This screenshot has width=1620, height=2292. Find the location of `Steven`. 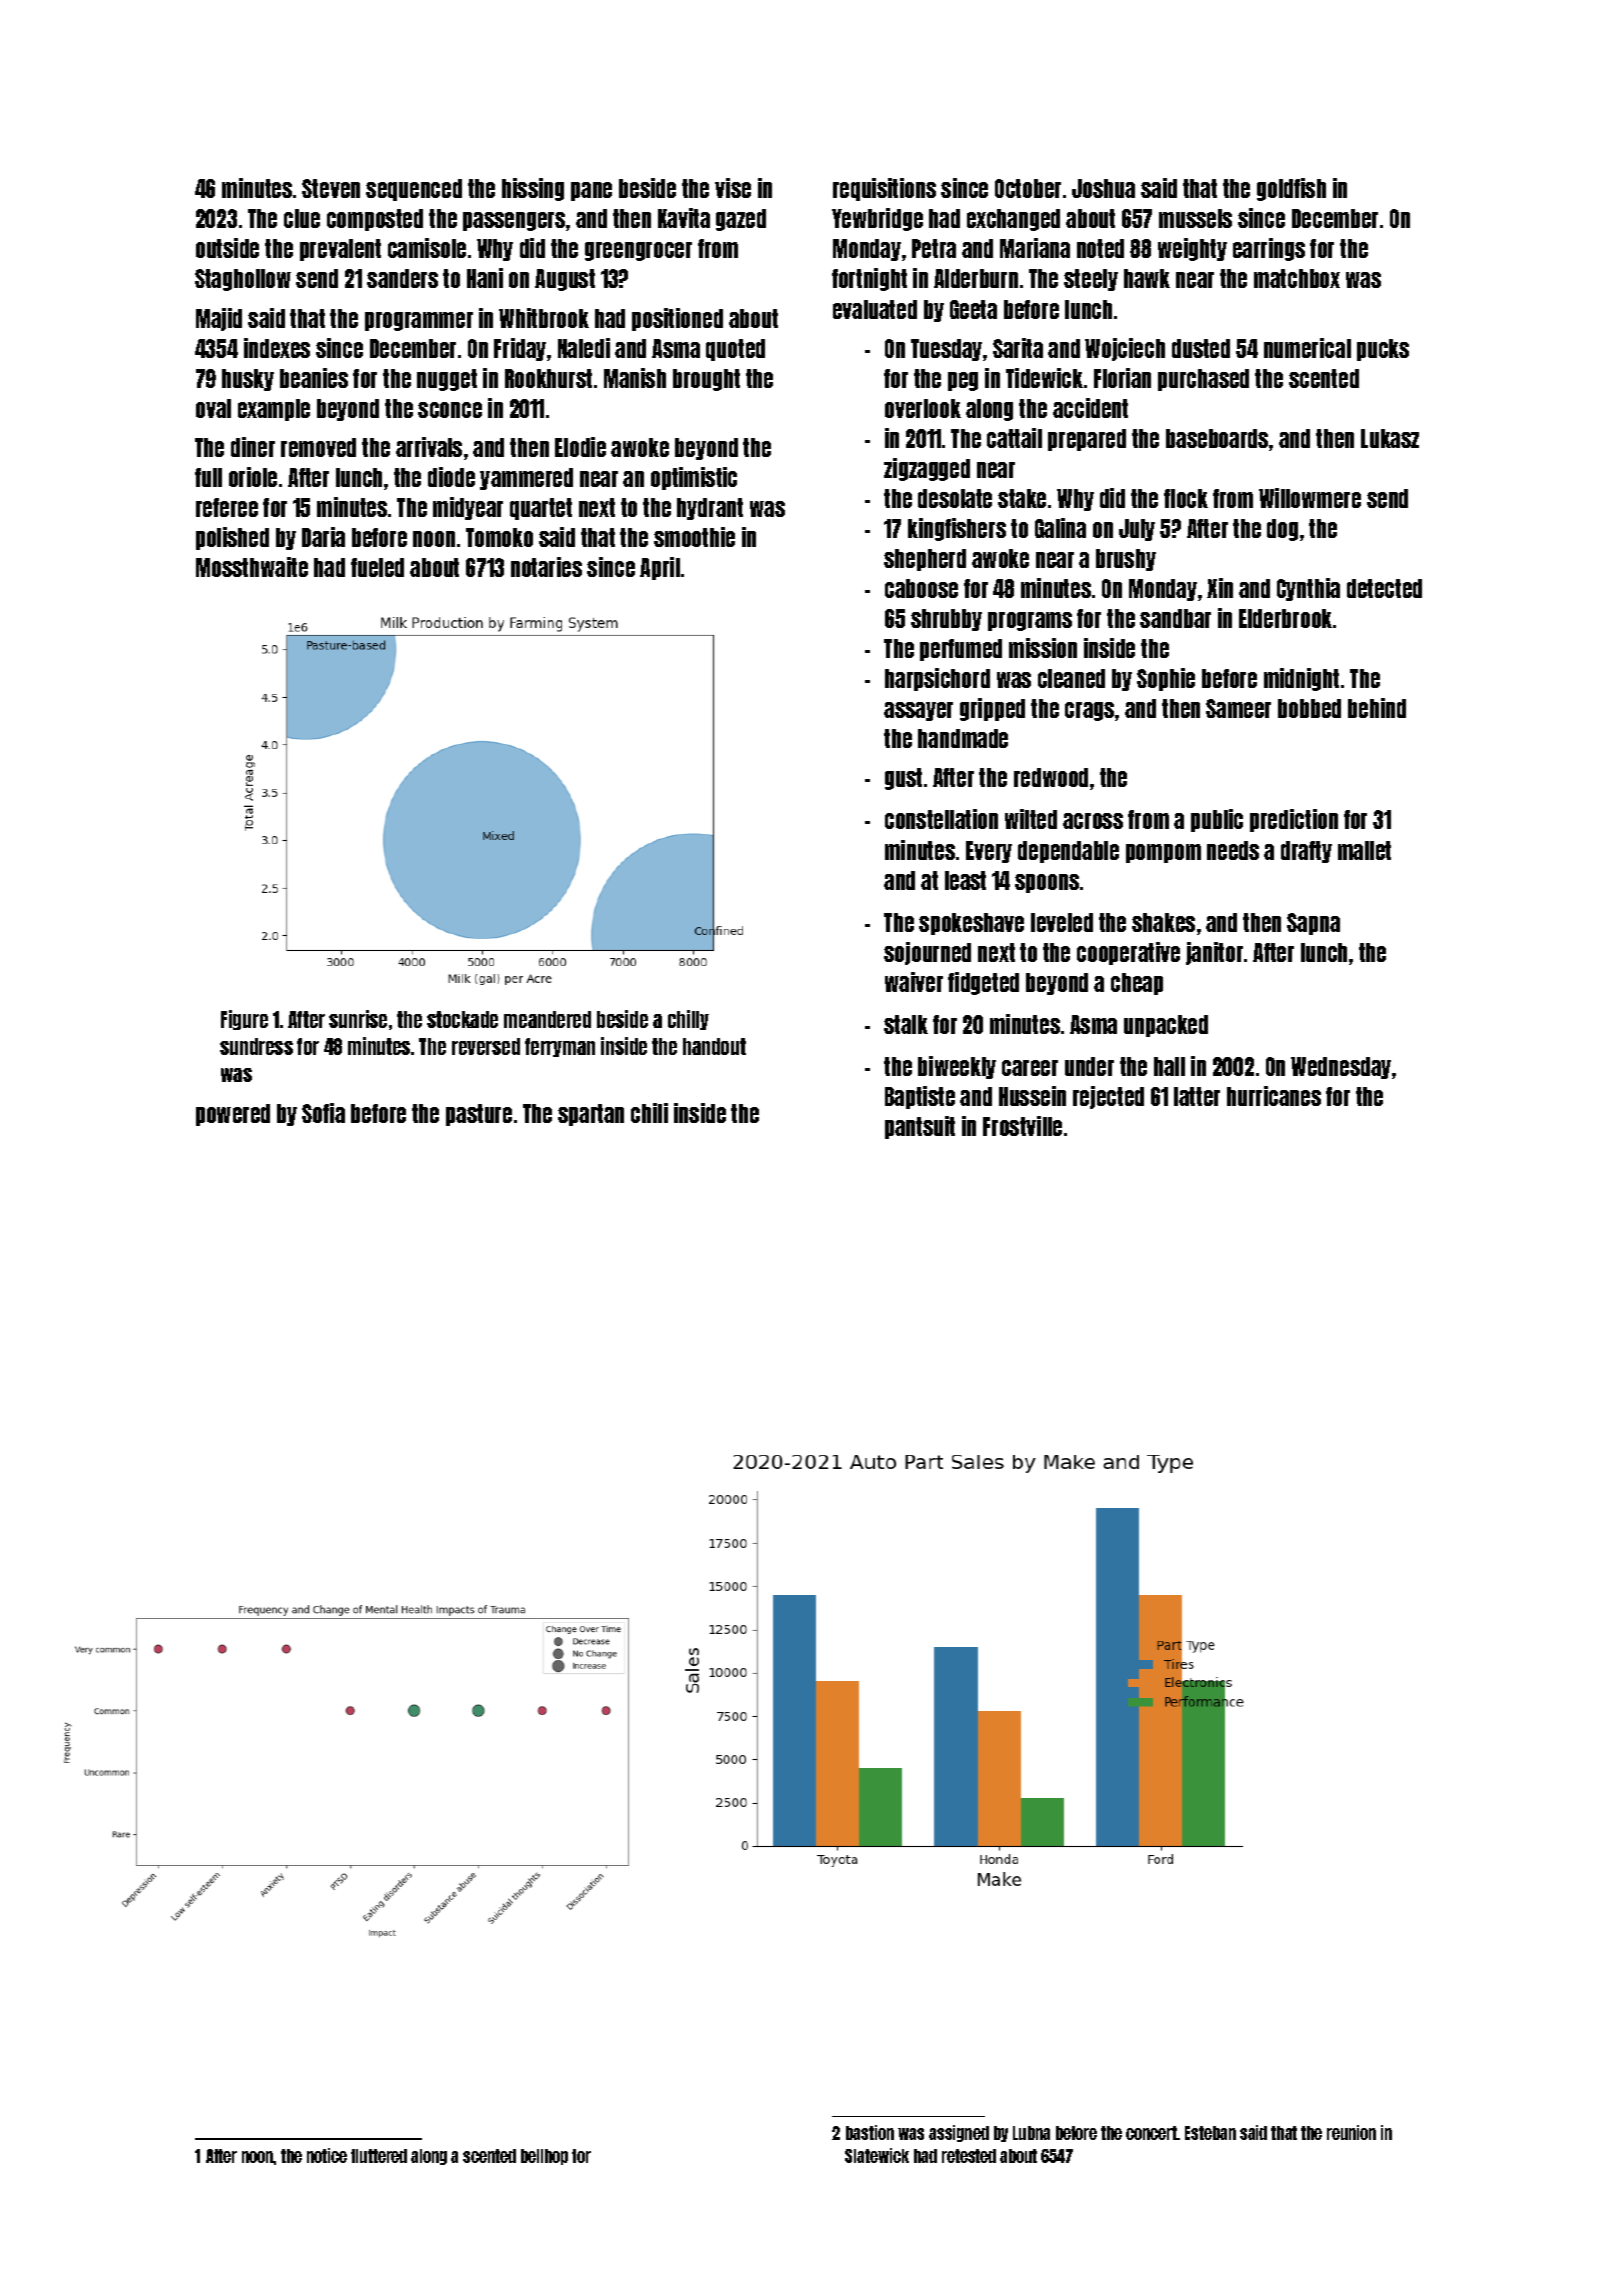

Steven is located at coordinates (331, 188).
